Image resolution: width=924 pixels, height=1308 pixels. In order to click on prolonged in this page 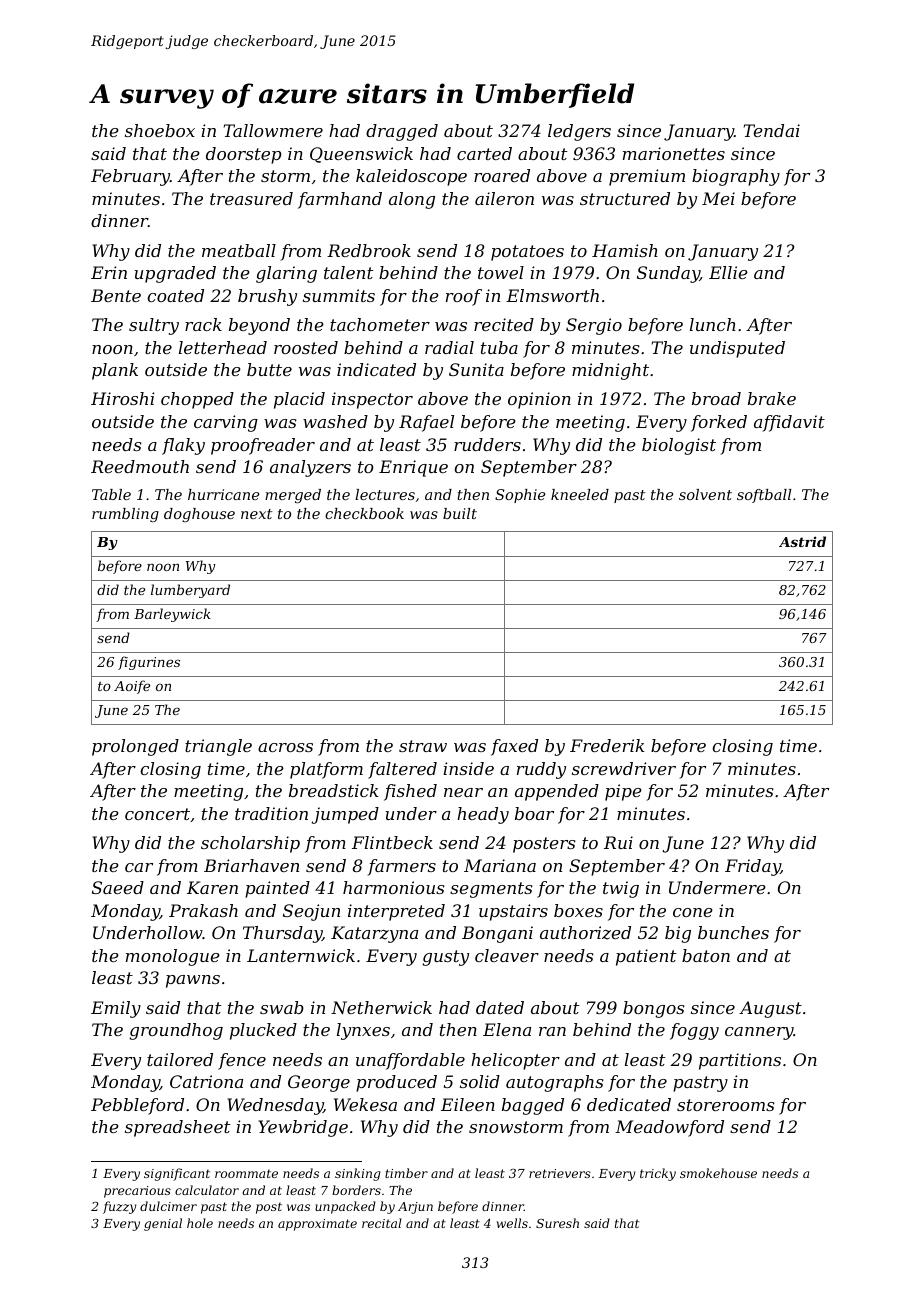, I will do `click(135, 747)`.
